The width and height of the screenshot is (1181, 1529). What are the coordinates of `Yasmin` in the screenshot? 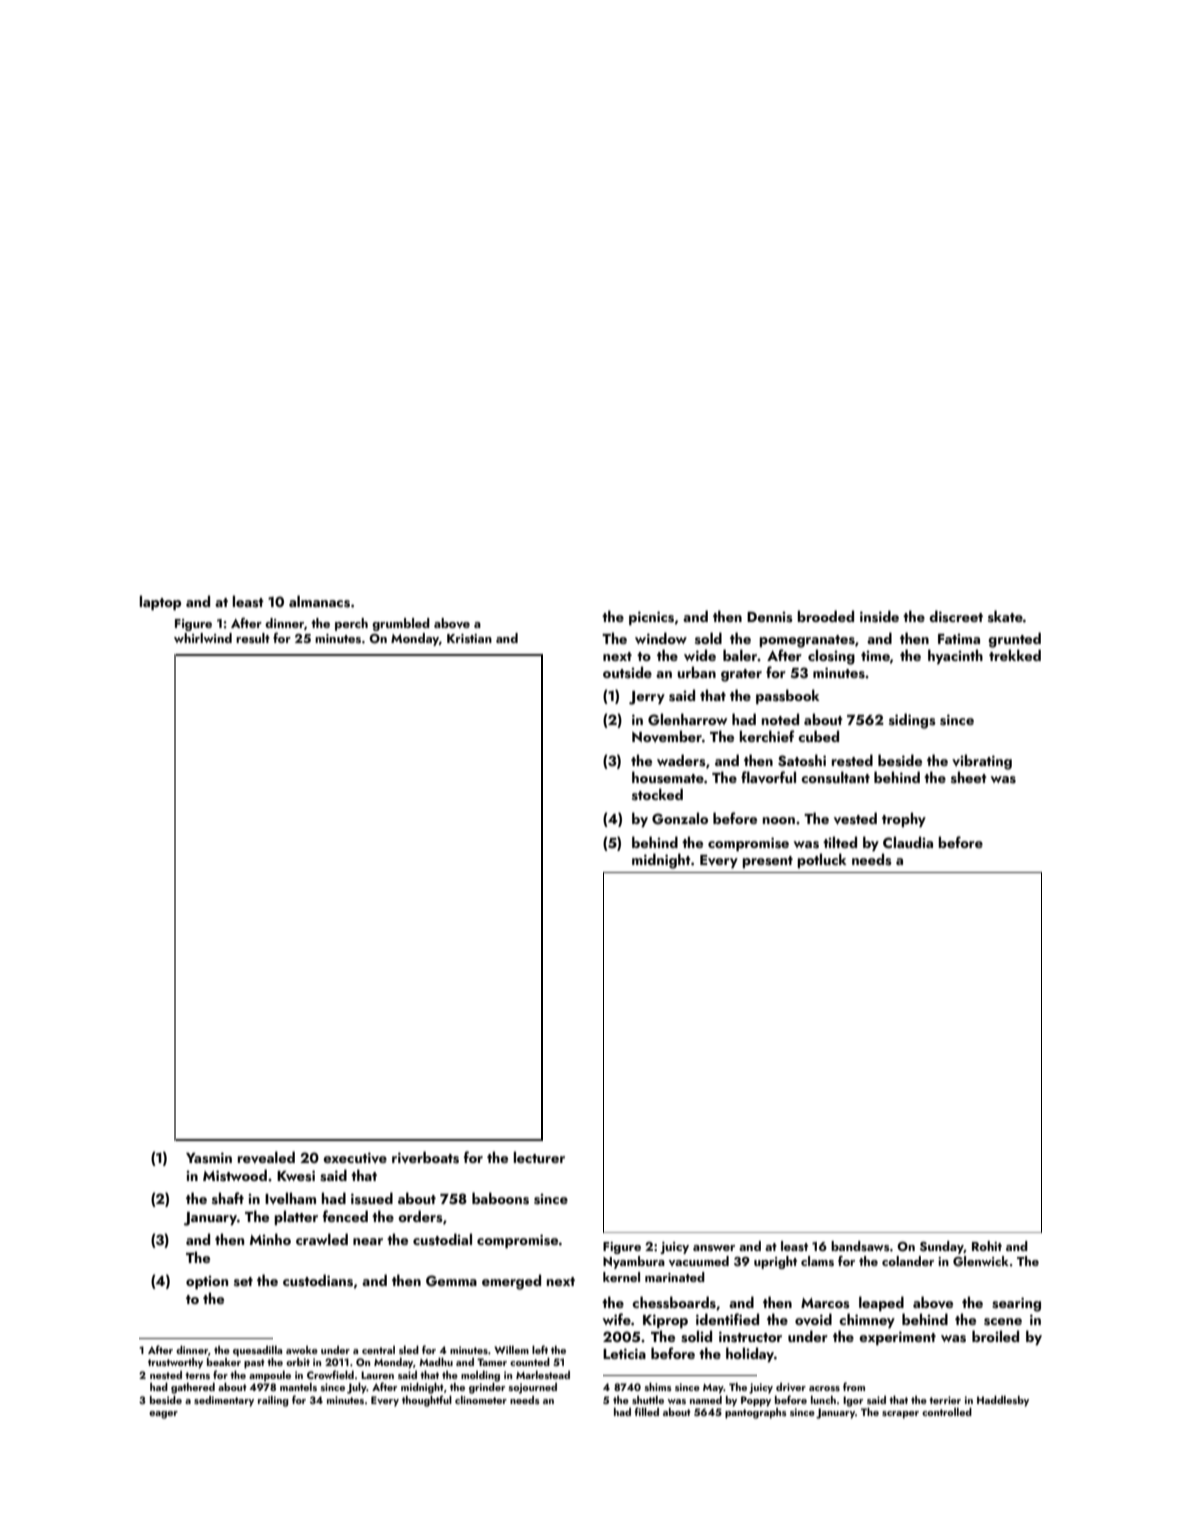 It's located at (209, 1158).
